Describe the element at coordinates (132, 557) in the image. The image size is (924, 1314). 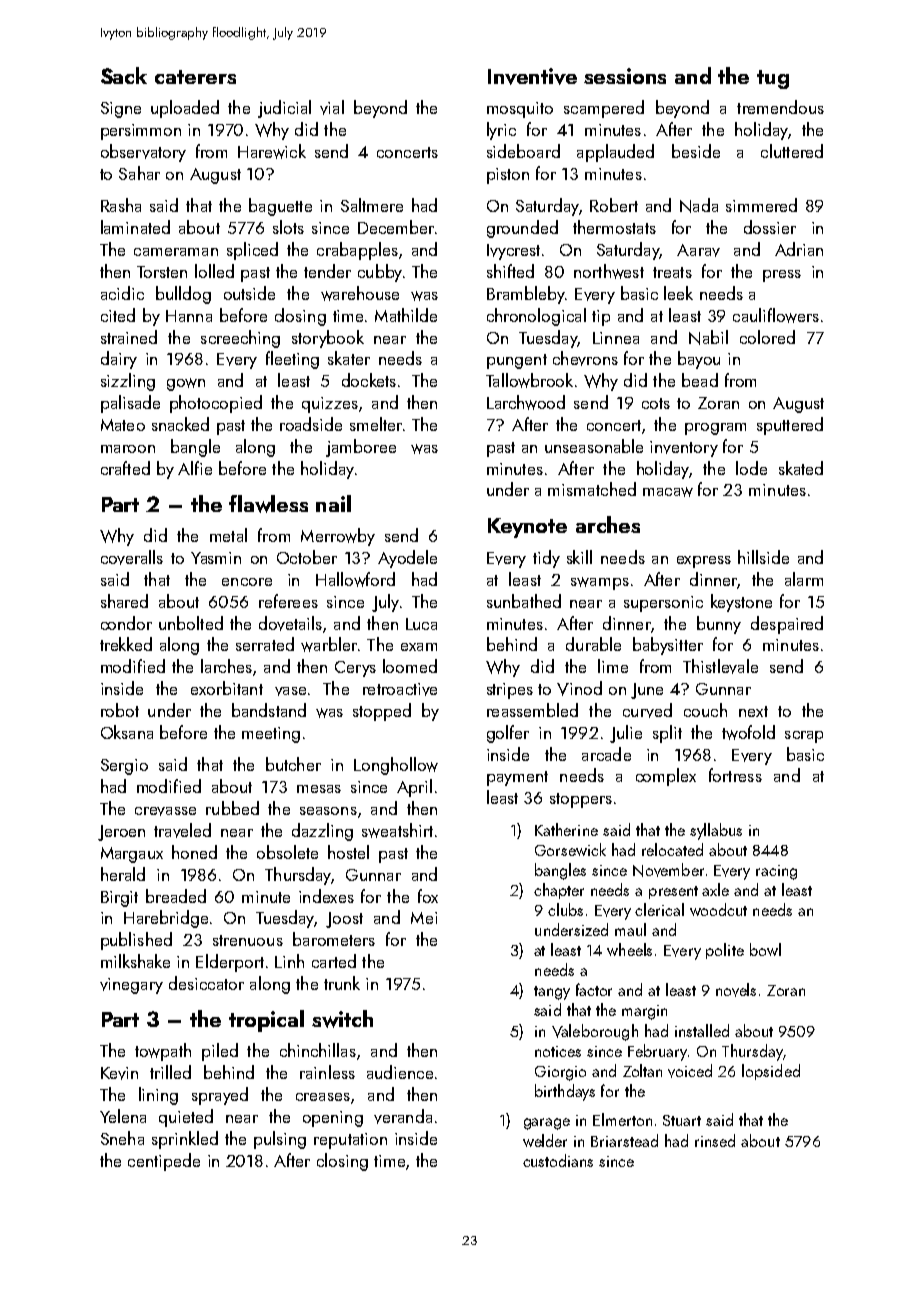
I see `coveralls` at that location.
